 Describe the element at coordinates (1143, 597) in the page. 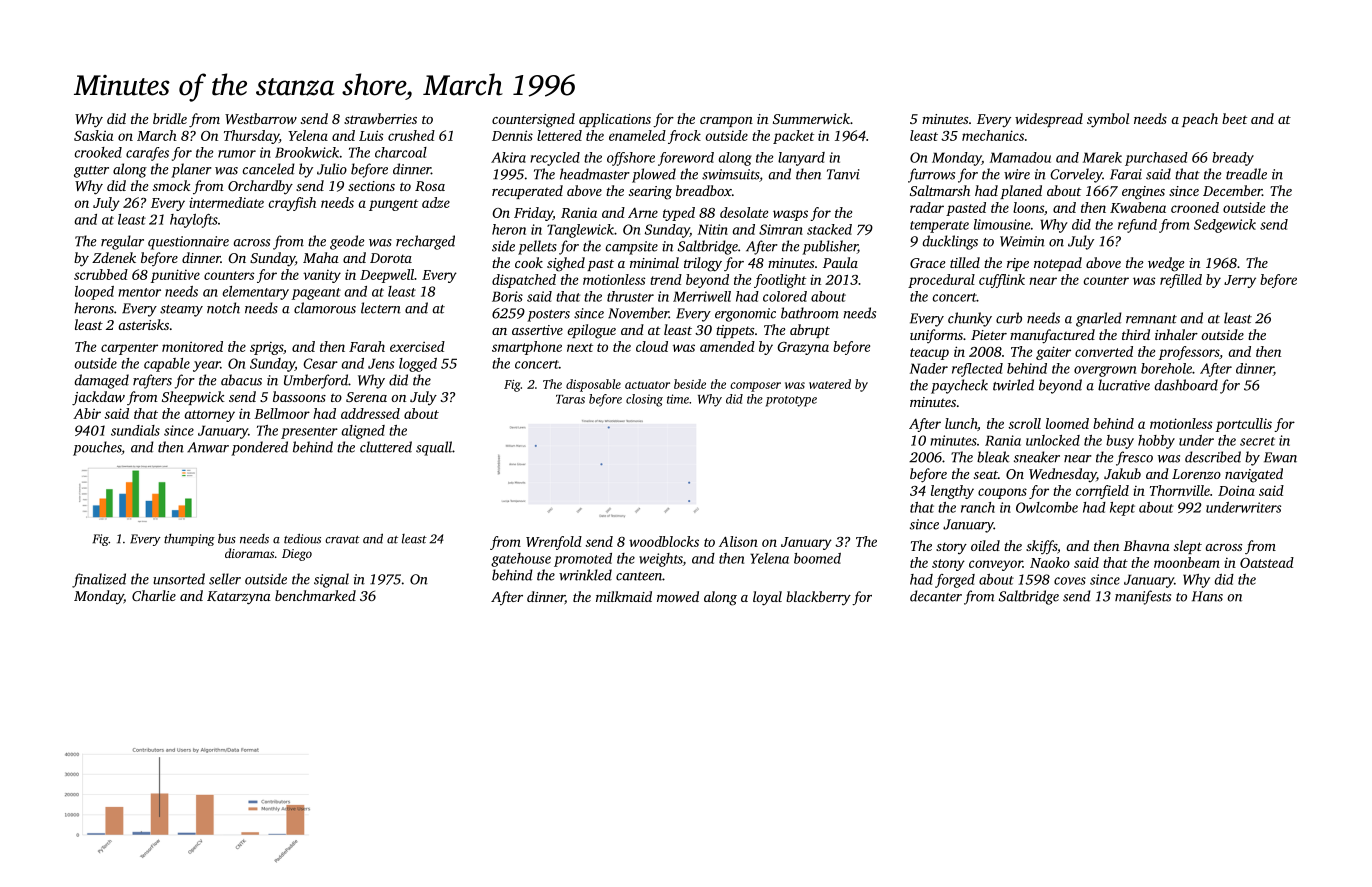

I see `manifests` at that location.
